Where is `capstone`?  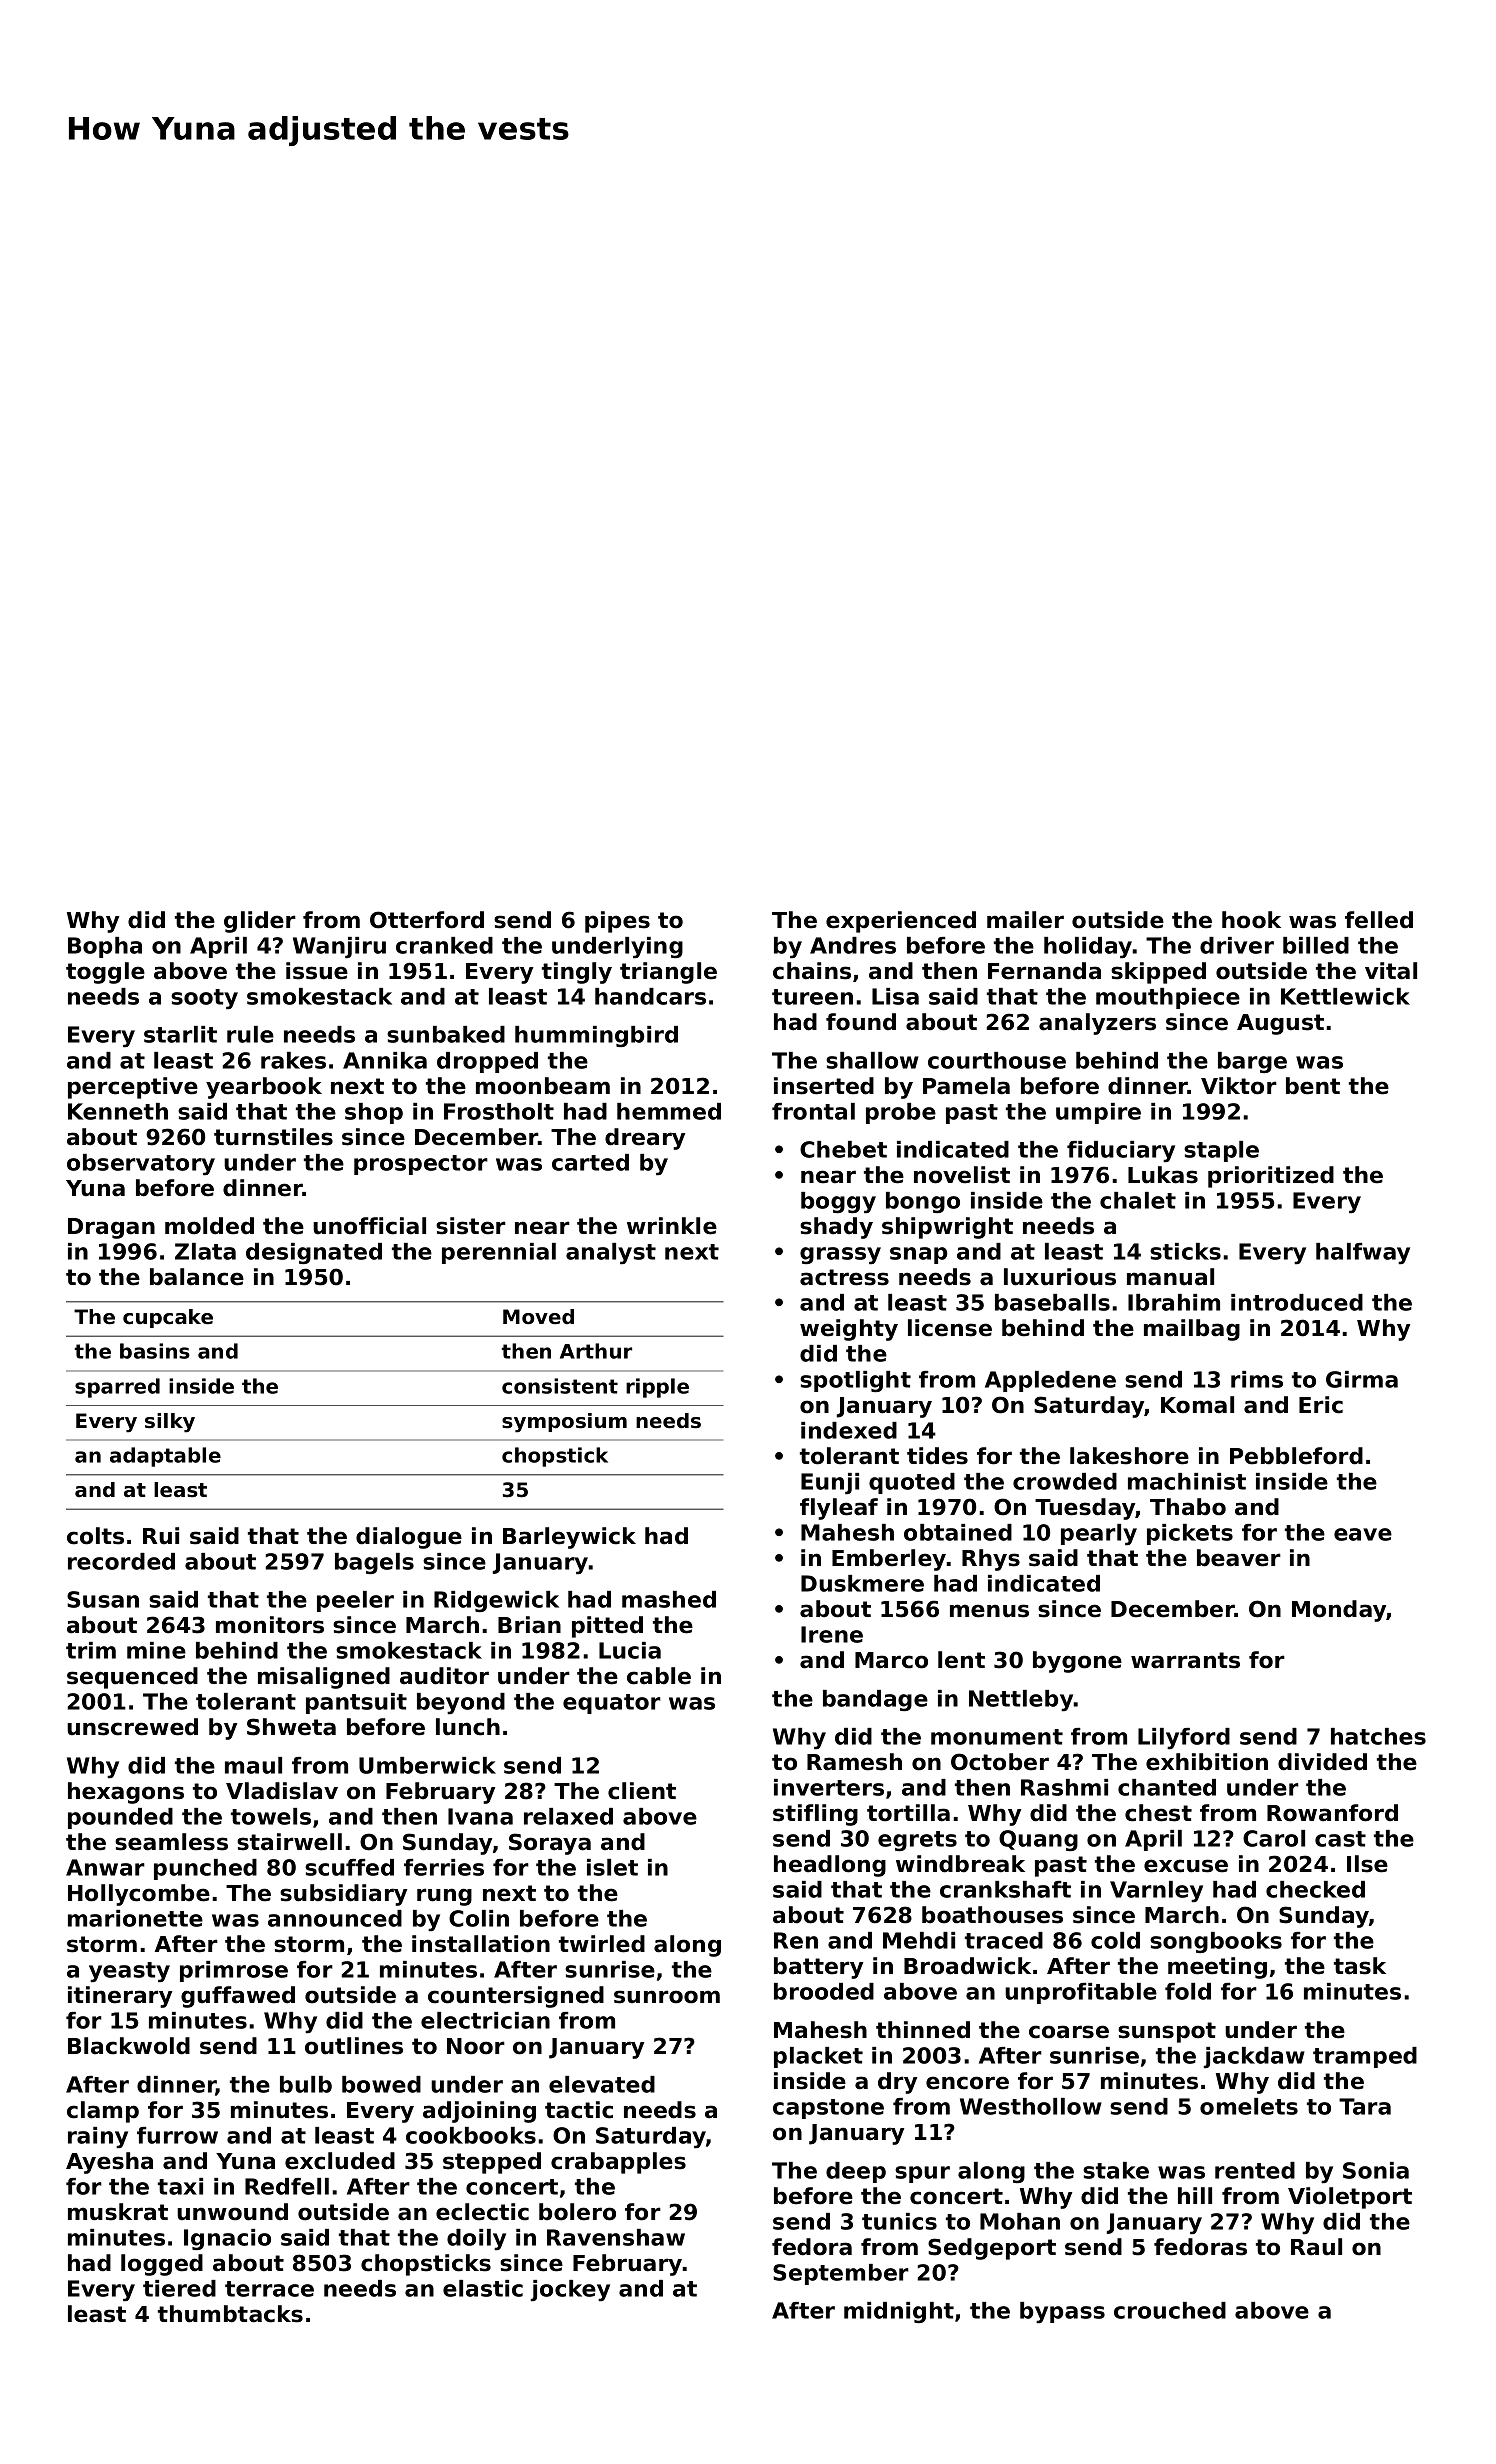
capstone is located at coordinates (828, 2109).
